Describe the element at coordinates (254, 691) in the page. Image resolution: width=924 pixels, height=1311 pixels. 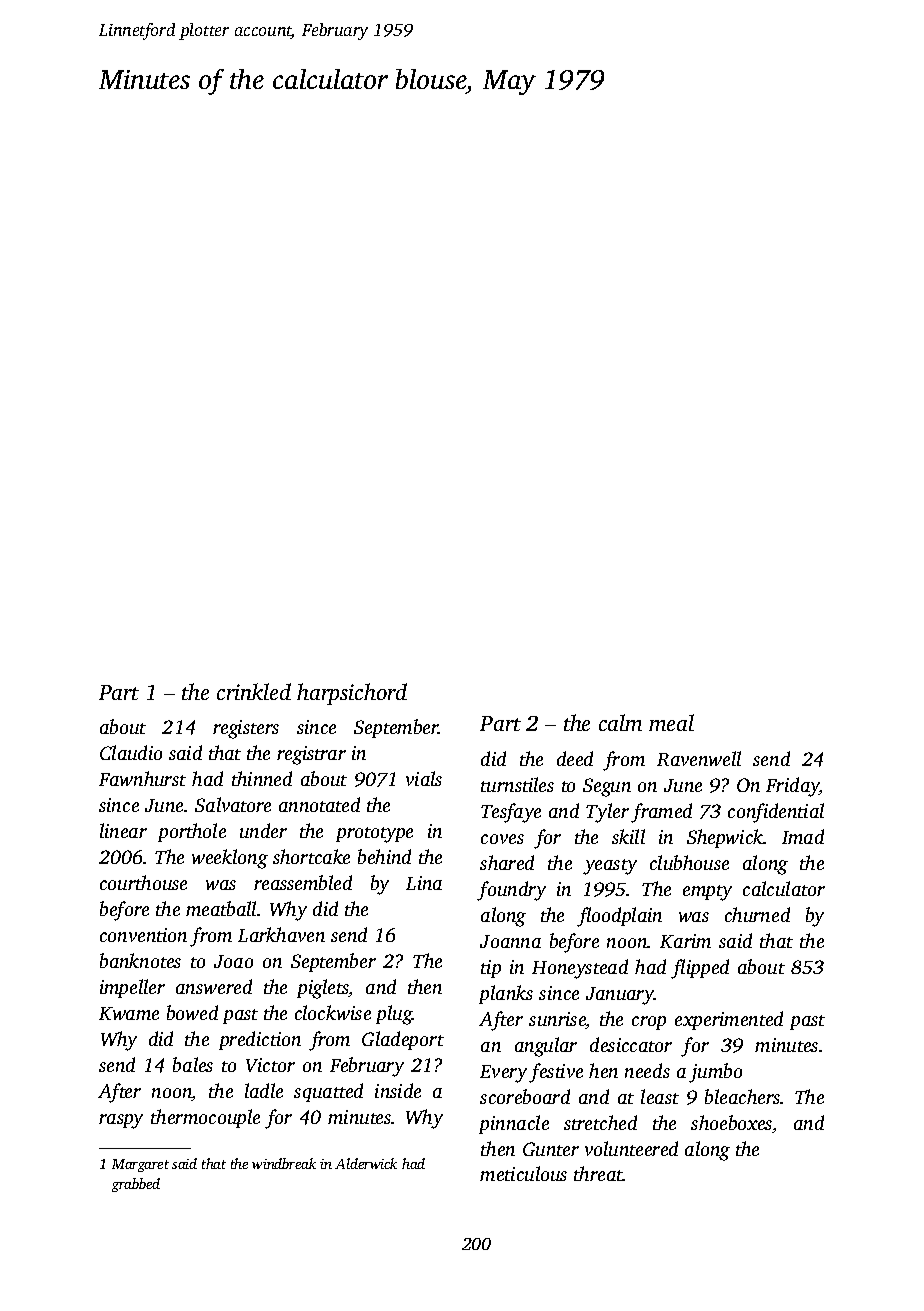
I see `crinkled` at that location.
